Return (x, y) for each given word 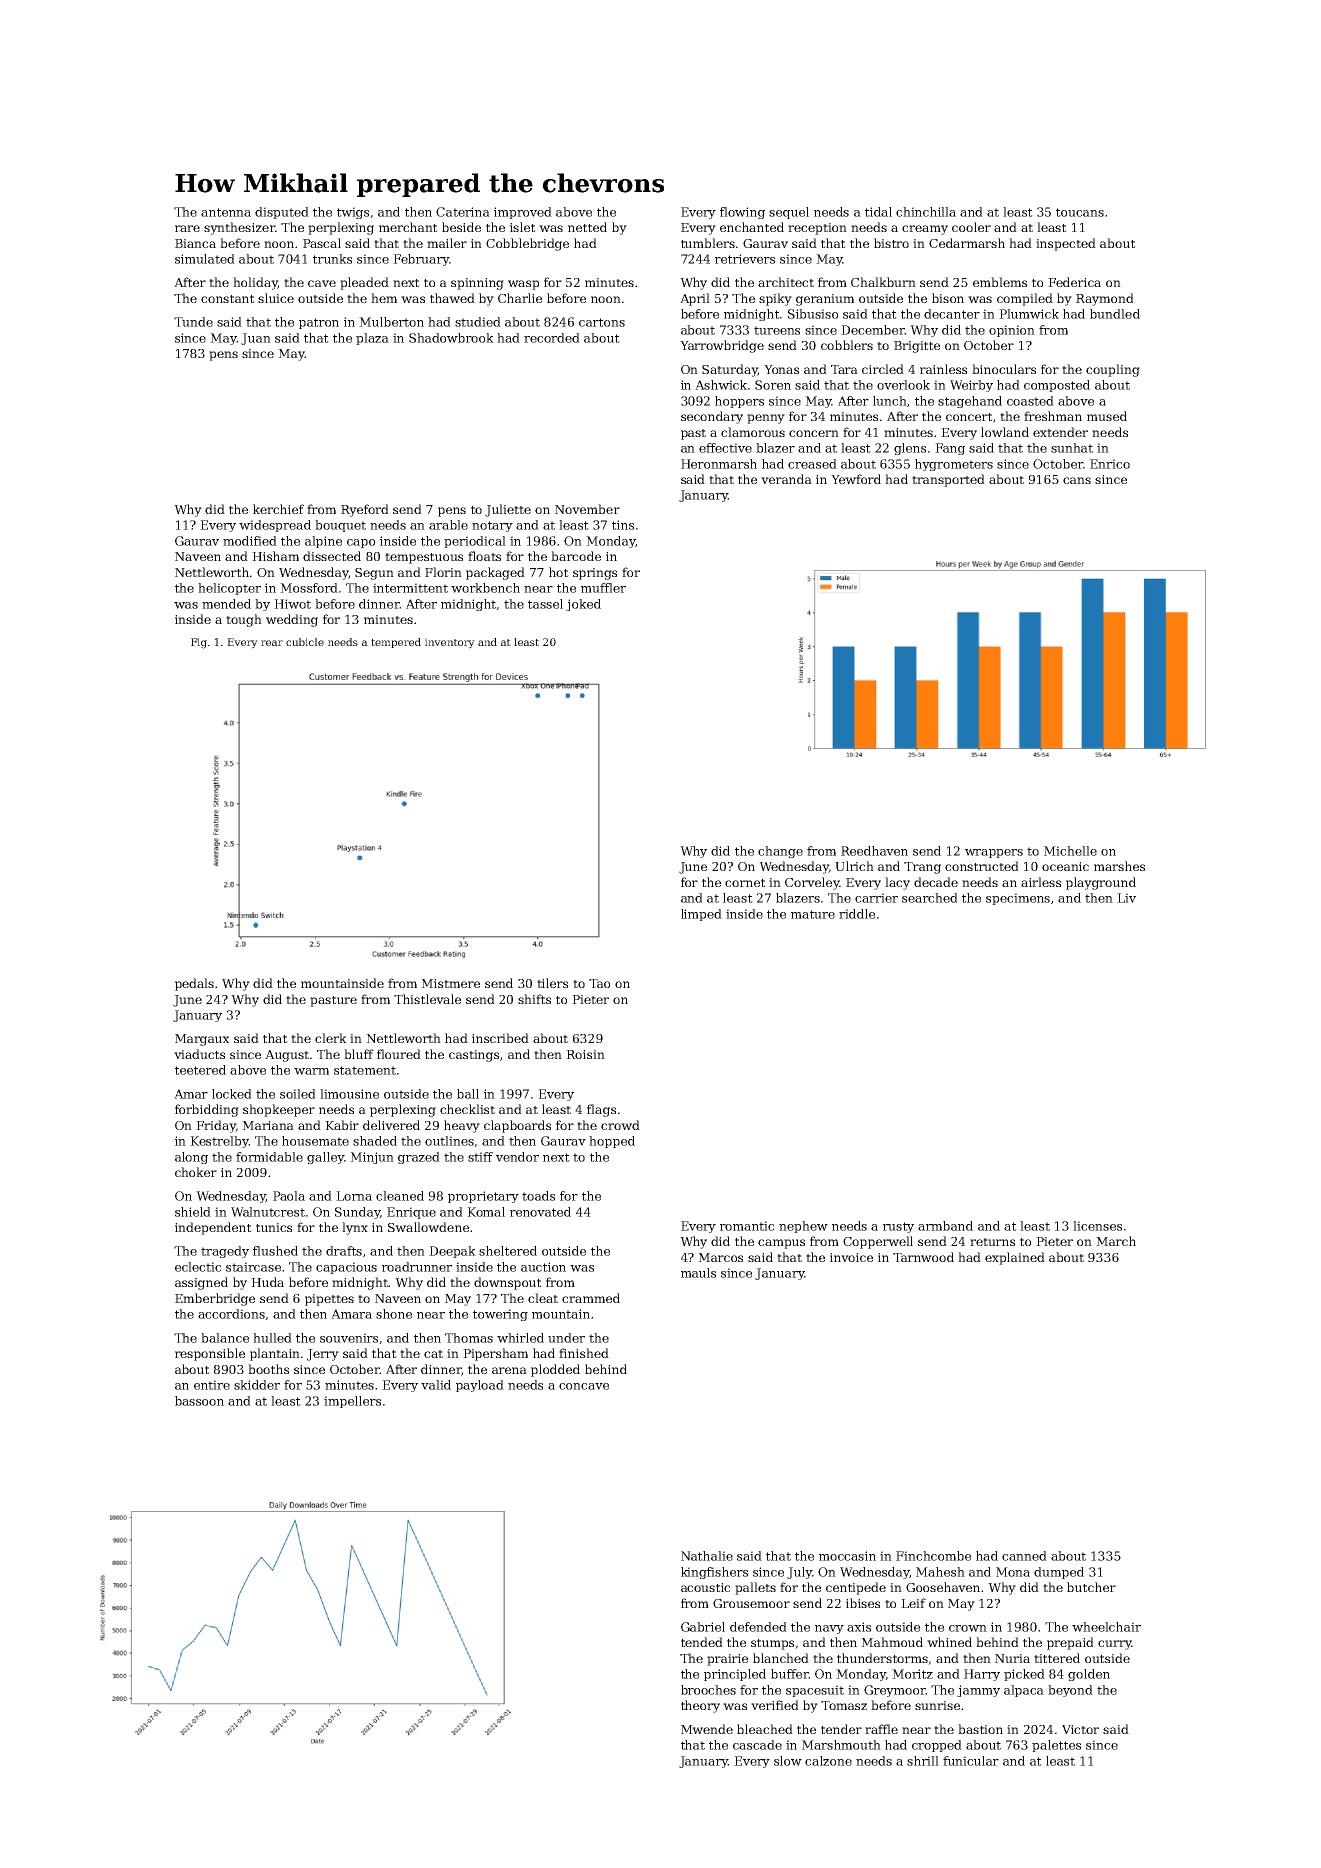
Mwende (707, 1729)
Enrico (1110, 464)
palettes (1056, 1746)
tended (702, 1642)
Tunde (193, 322)
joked (583, 605)
